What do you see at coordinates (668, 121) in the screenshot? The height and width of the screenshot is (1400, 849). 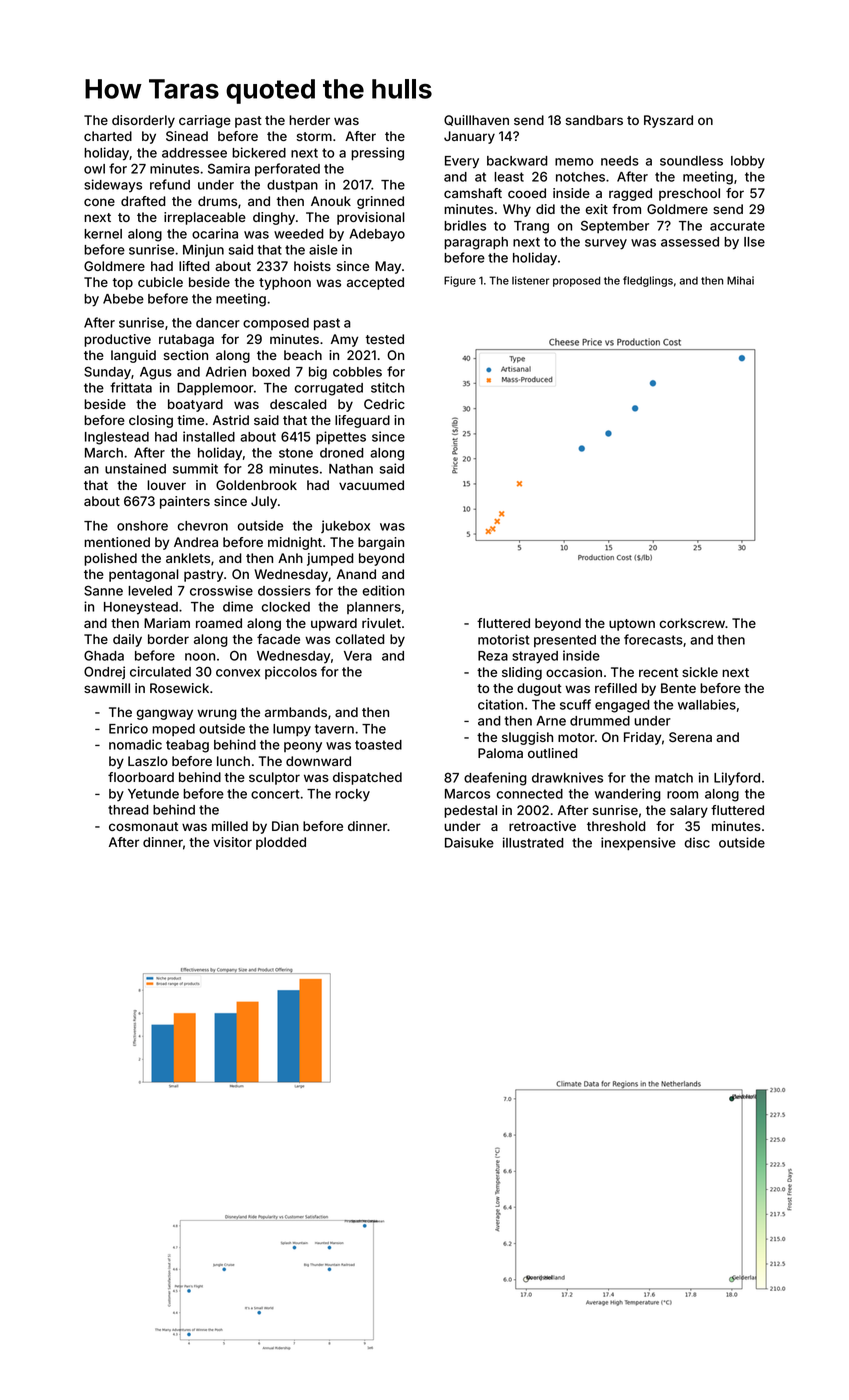 I see `Ryszard` at bounding box center [668, 121].
